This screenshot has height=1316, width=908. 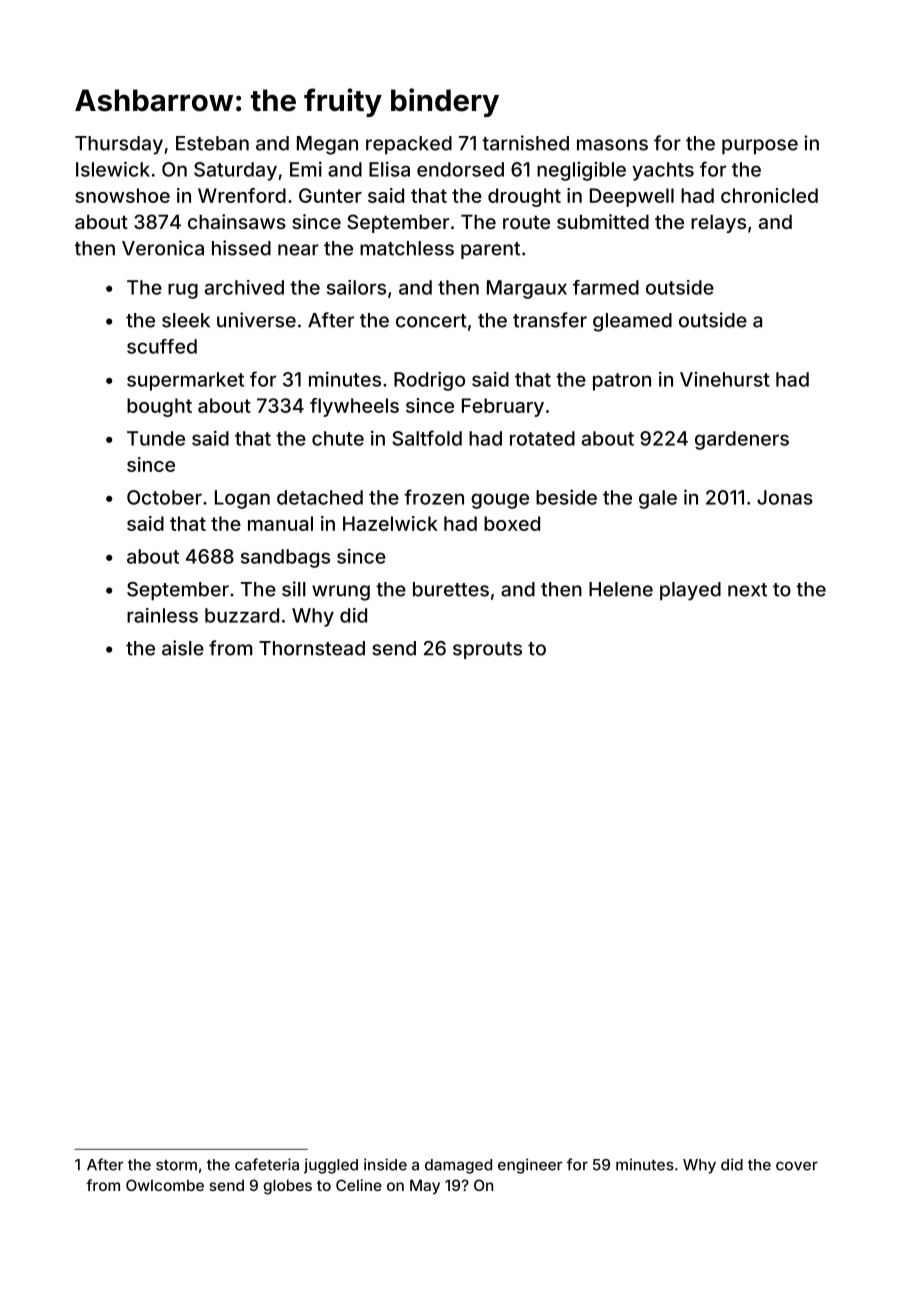 What do you see at coordinates (113, 169) in the screenshot?
I see `Islewick` at bounding box center [113, 169].
